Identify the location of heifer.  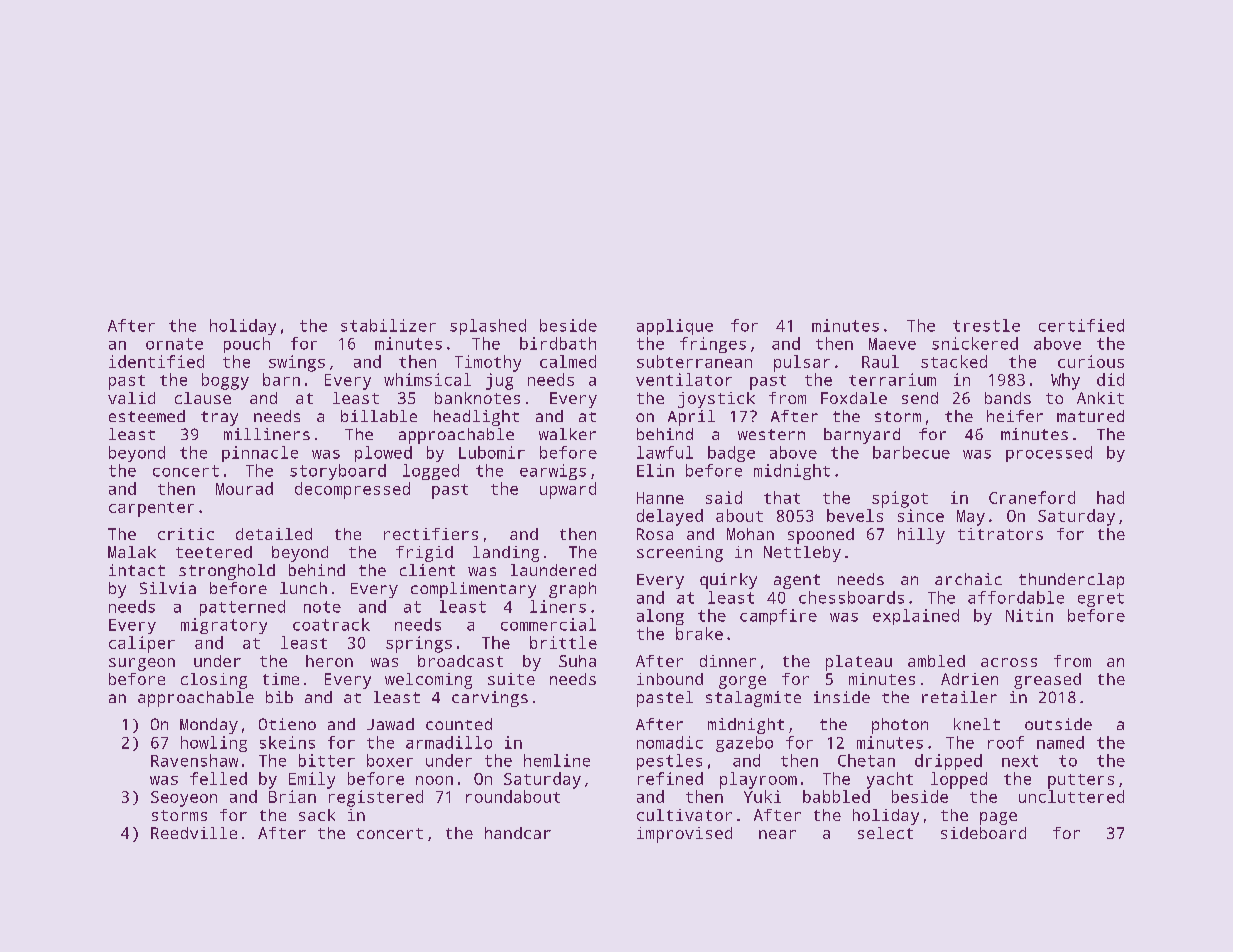
(1015, 416).
